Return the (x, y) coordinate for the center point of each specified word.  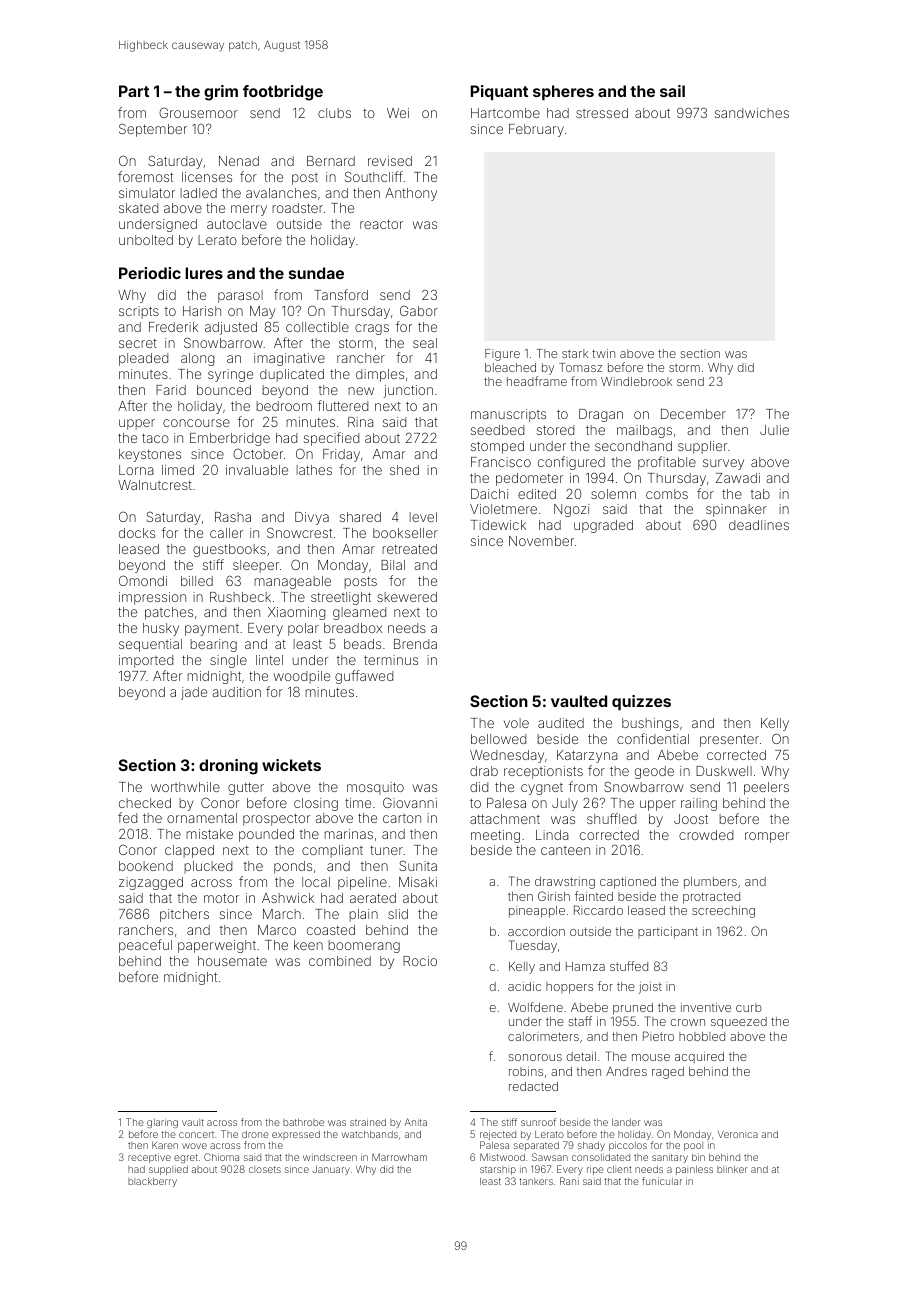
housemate (232, 961)
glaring (162, 1123)
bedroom (284, 406)
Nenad (239, 161)
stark (575, 353)
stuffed (629, 966)
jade (194, 693)
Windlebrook (636, 381)
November (541, 541)
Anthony (411, 194)
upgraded (603, 526)
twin (603, 353)
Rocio (420, 961)
